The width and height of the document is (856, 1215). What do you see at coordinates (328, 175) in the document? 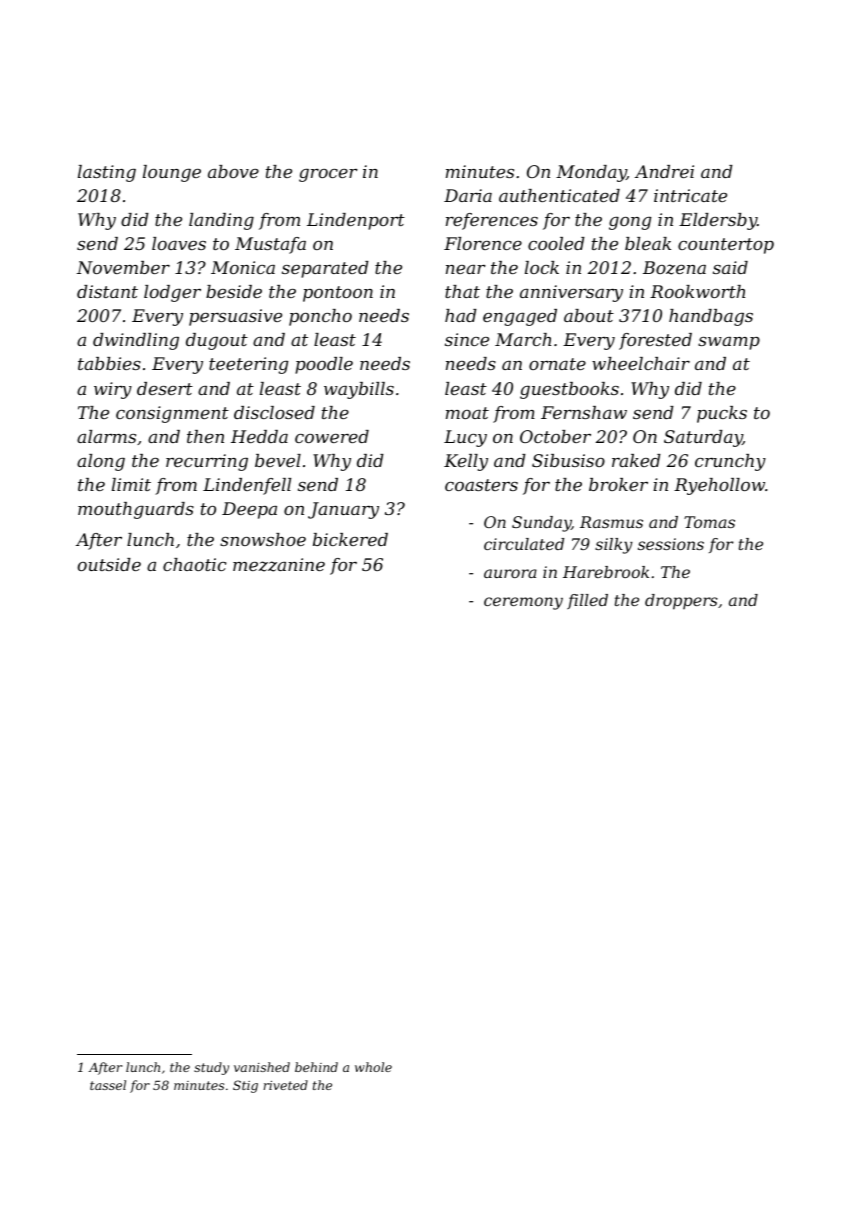
I see `grocer` at bounding box center [328, 175].
